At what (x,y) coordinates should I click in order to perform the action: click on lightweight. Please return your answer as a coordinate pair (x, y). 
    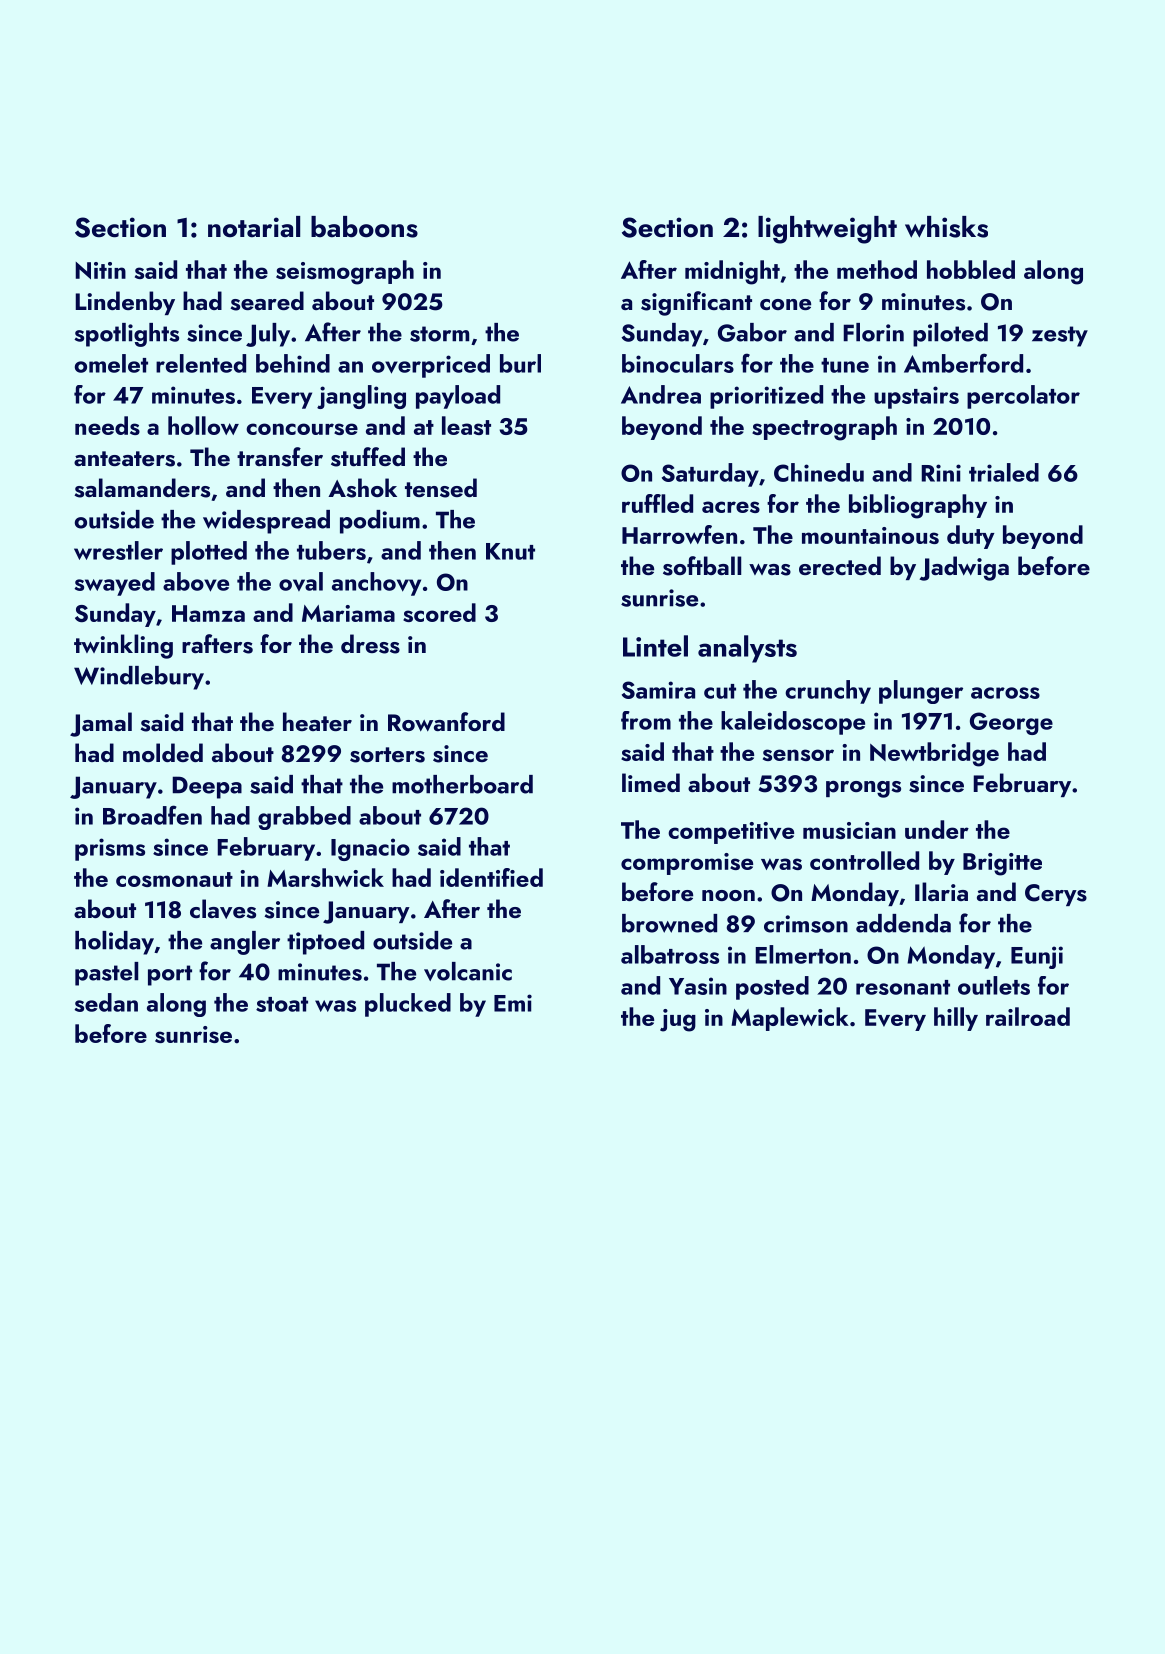
    Looking at the image, I should click on (827, 230).
